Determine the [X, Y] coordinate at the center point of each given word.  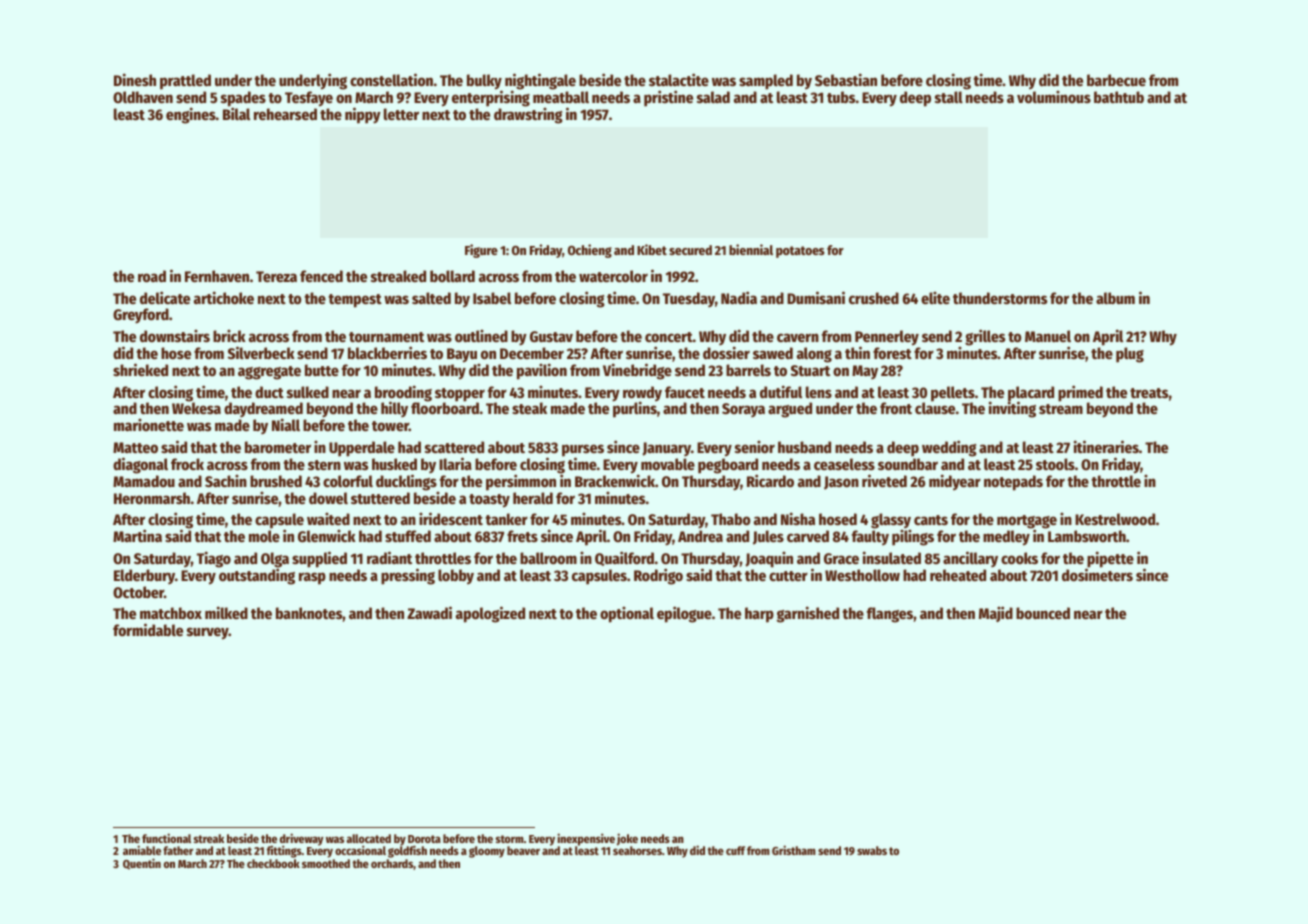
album [1115, 298]
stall [949, 97]
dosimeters [1097, 574]
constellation [391, 79]
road [152, 276]
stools [1055, 464]
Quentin [142, 864]
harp [759, 615]
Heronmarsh [152, 498]
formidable [148, 629]
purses [583, 451]
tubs [841, 97]
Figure [481, 251]
